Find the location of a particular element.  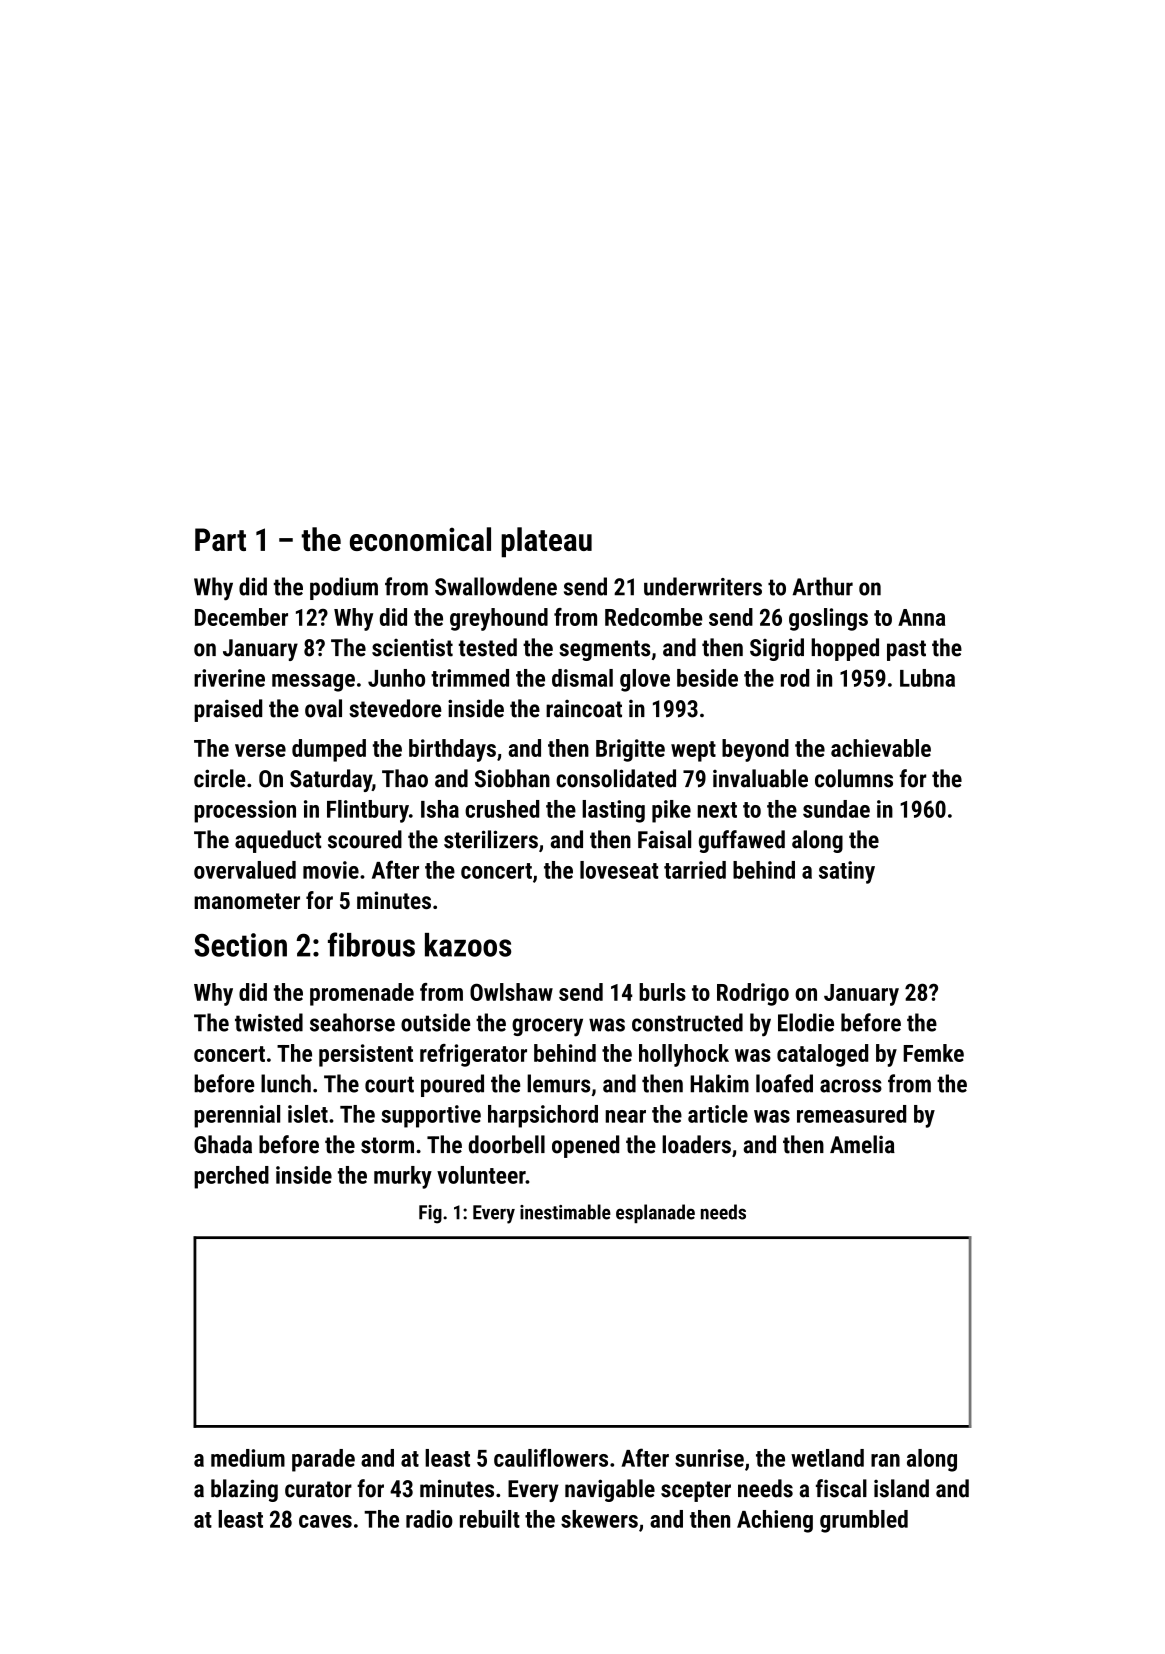

achievable is located at coordinates (881, 748).
